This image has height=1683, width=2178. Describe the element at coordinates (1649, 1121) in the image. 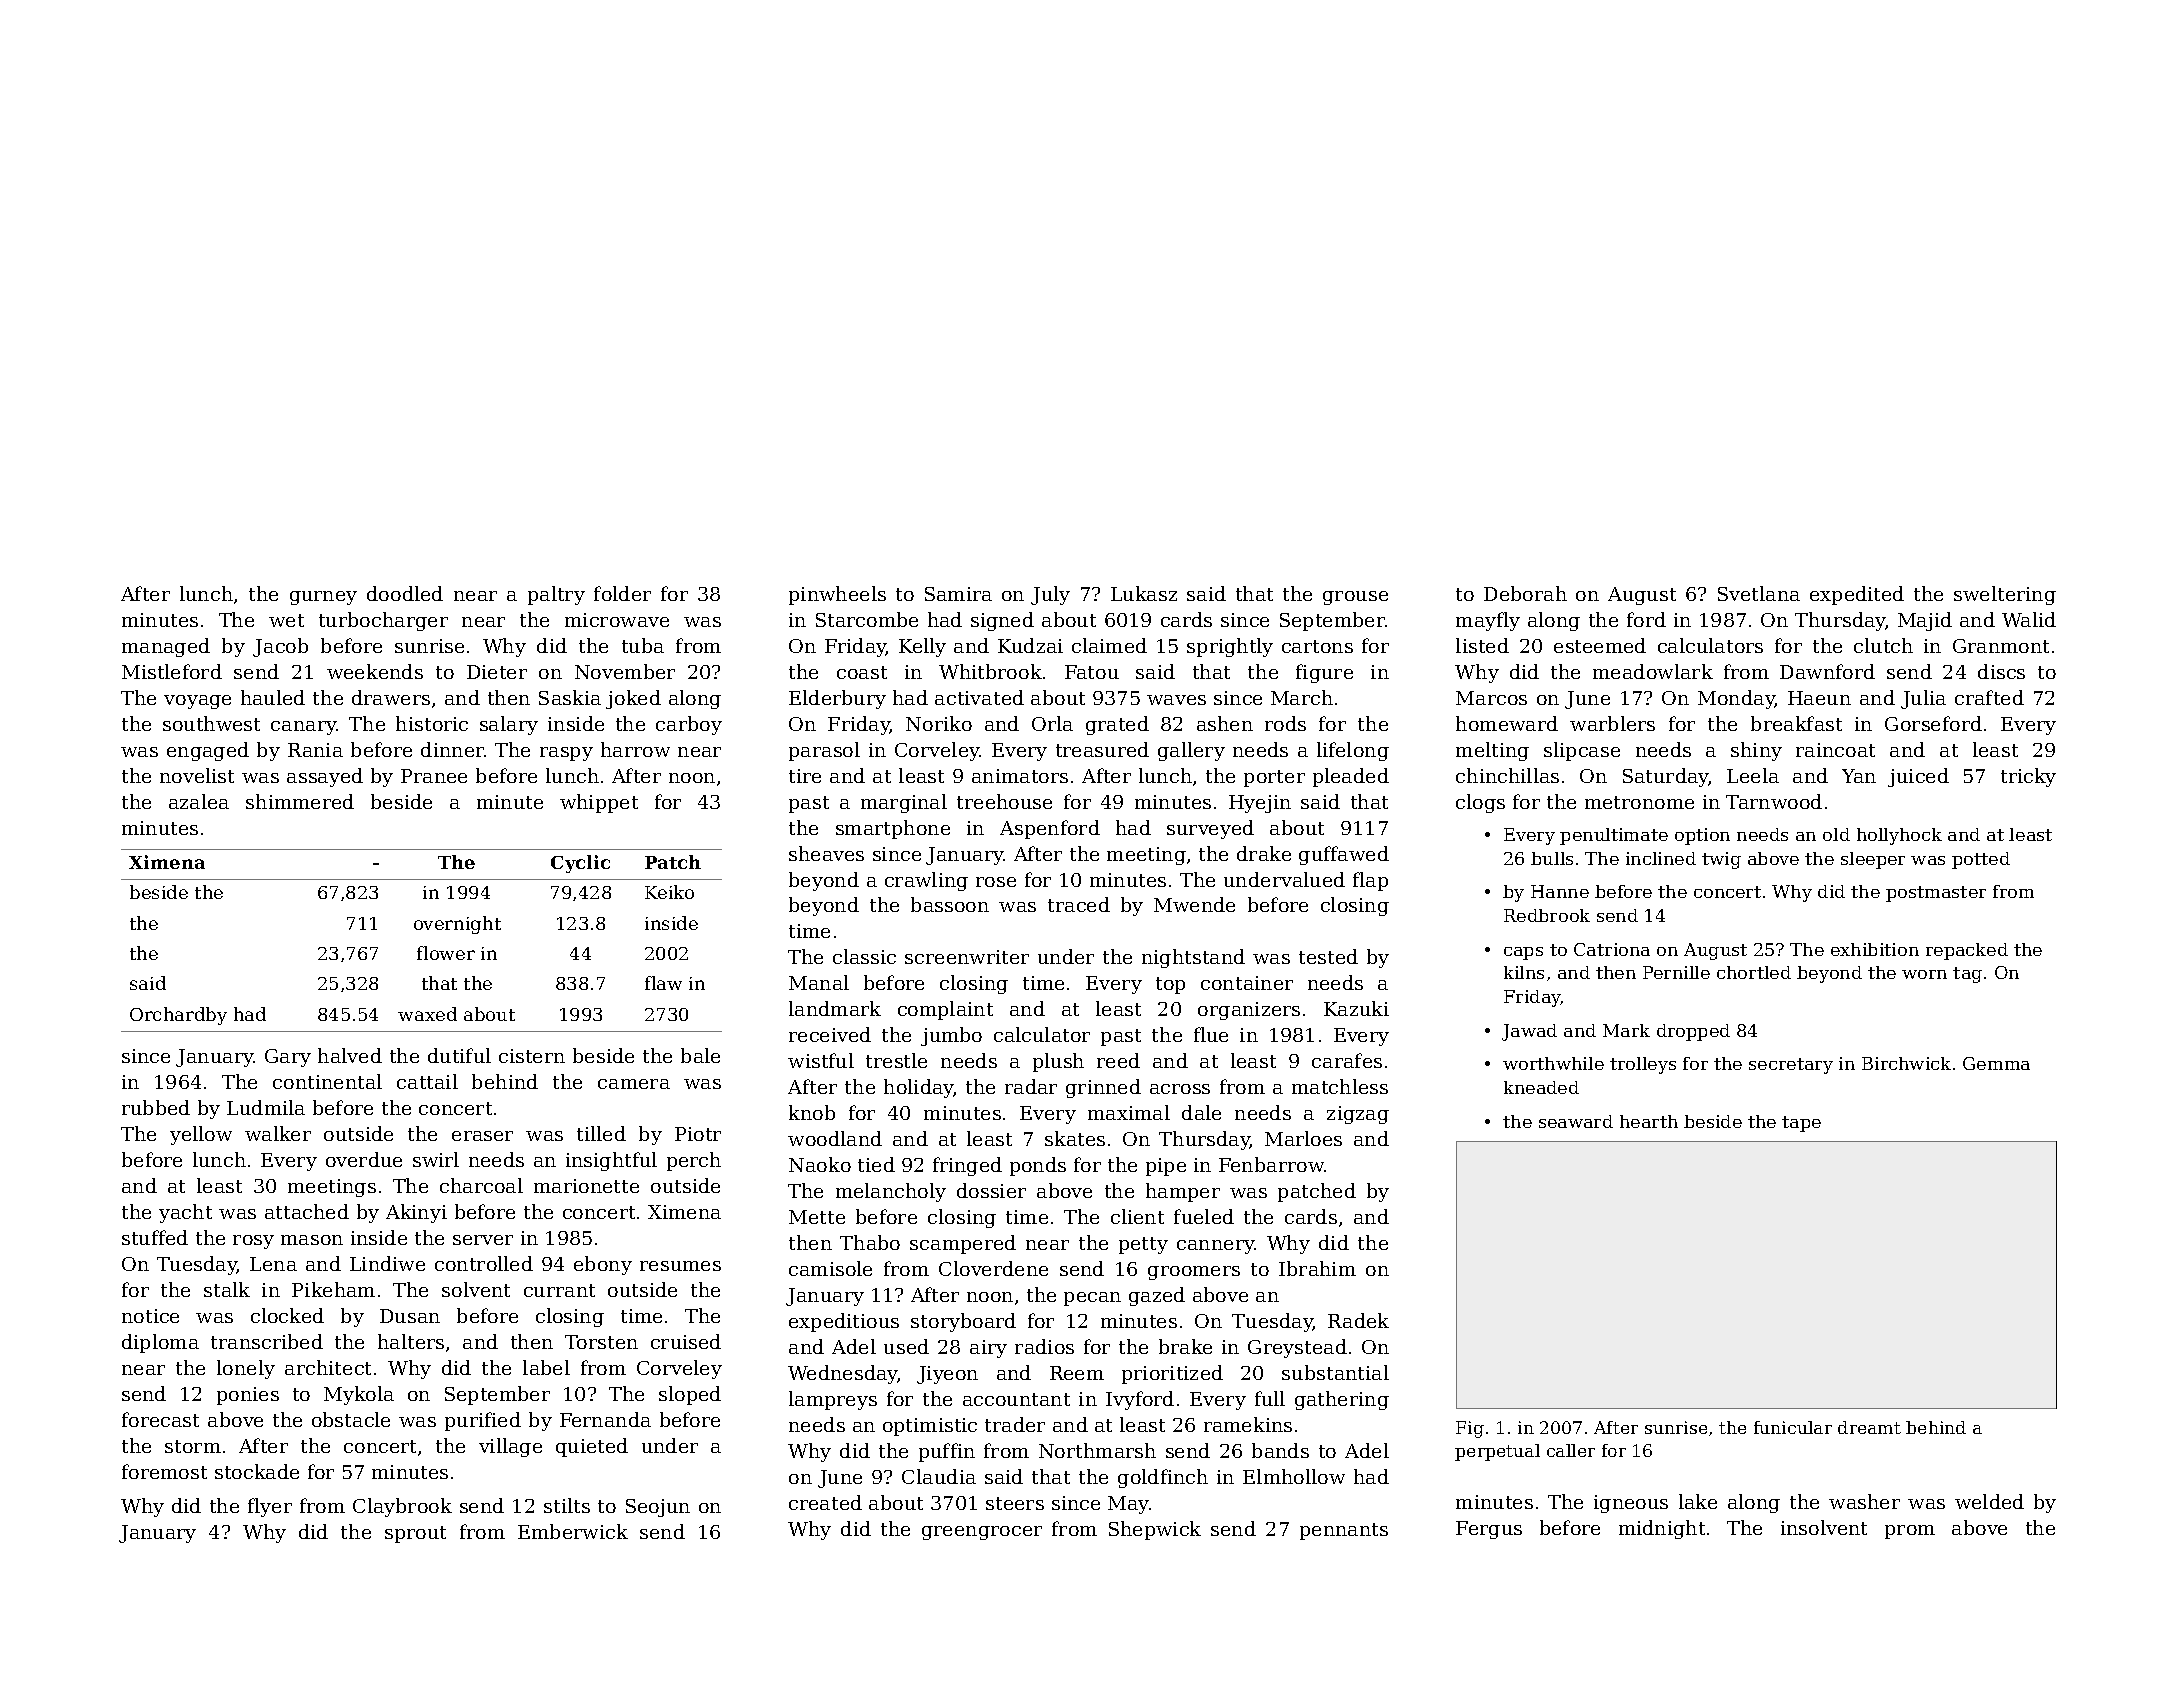

I see `hearth` at that location.
